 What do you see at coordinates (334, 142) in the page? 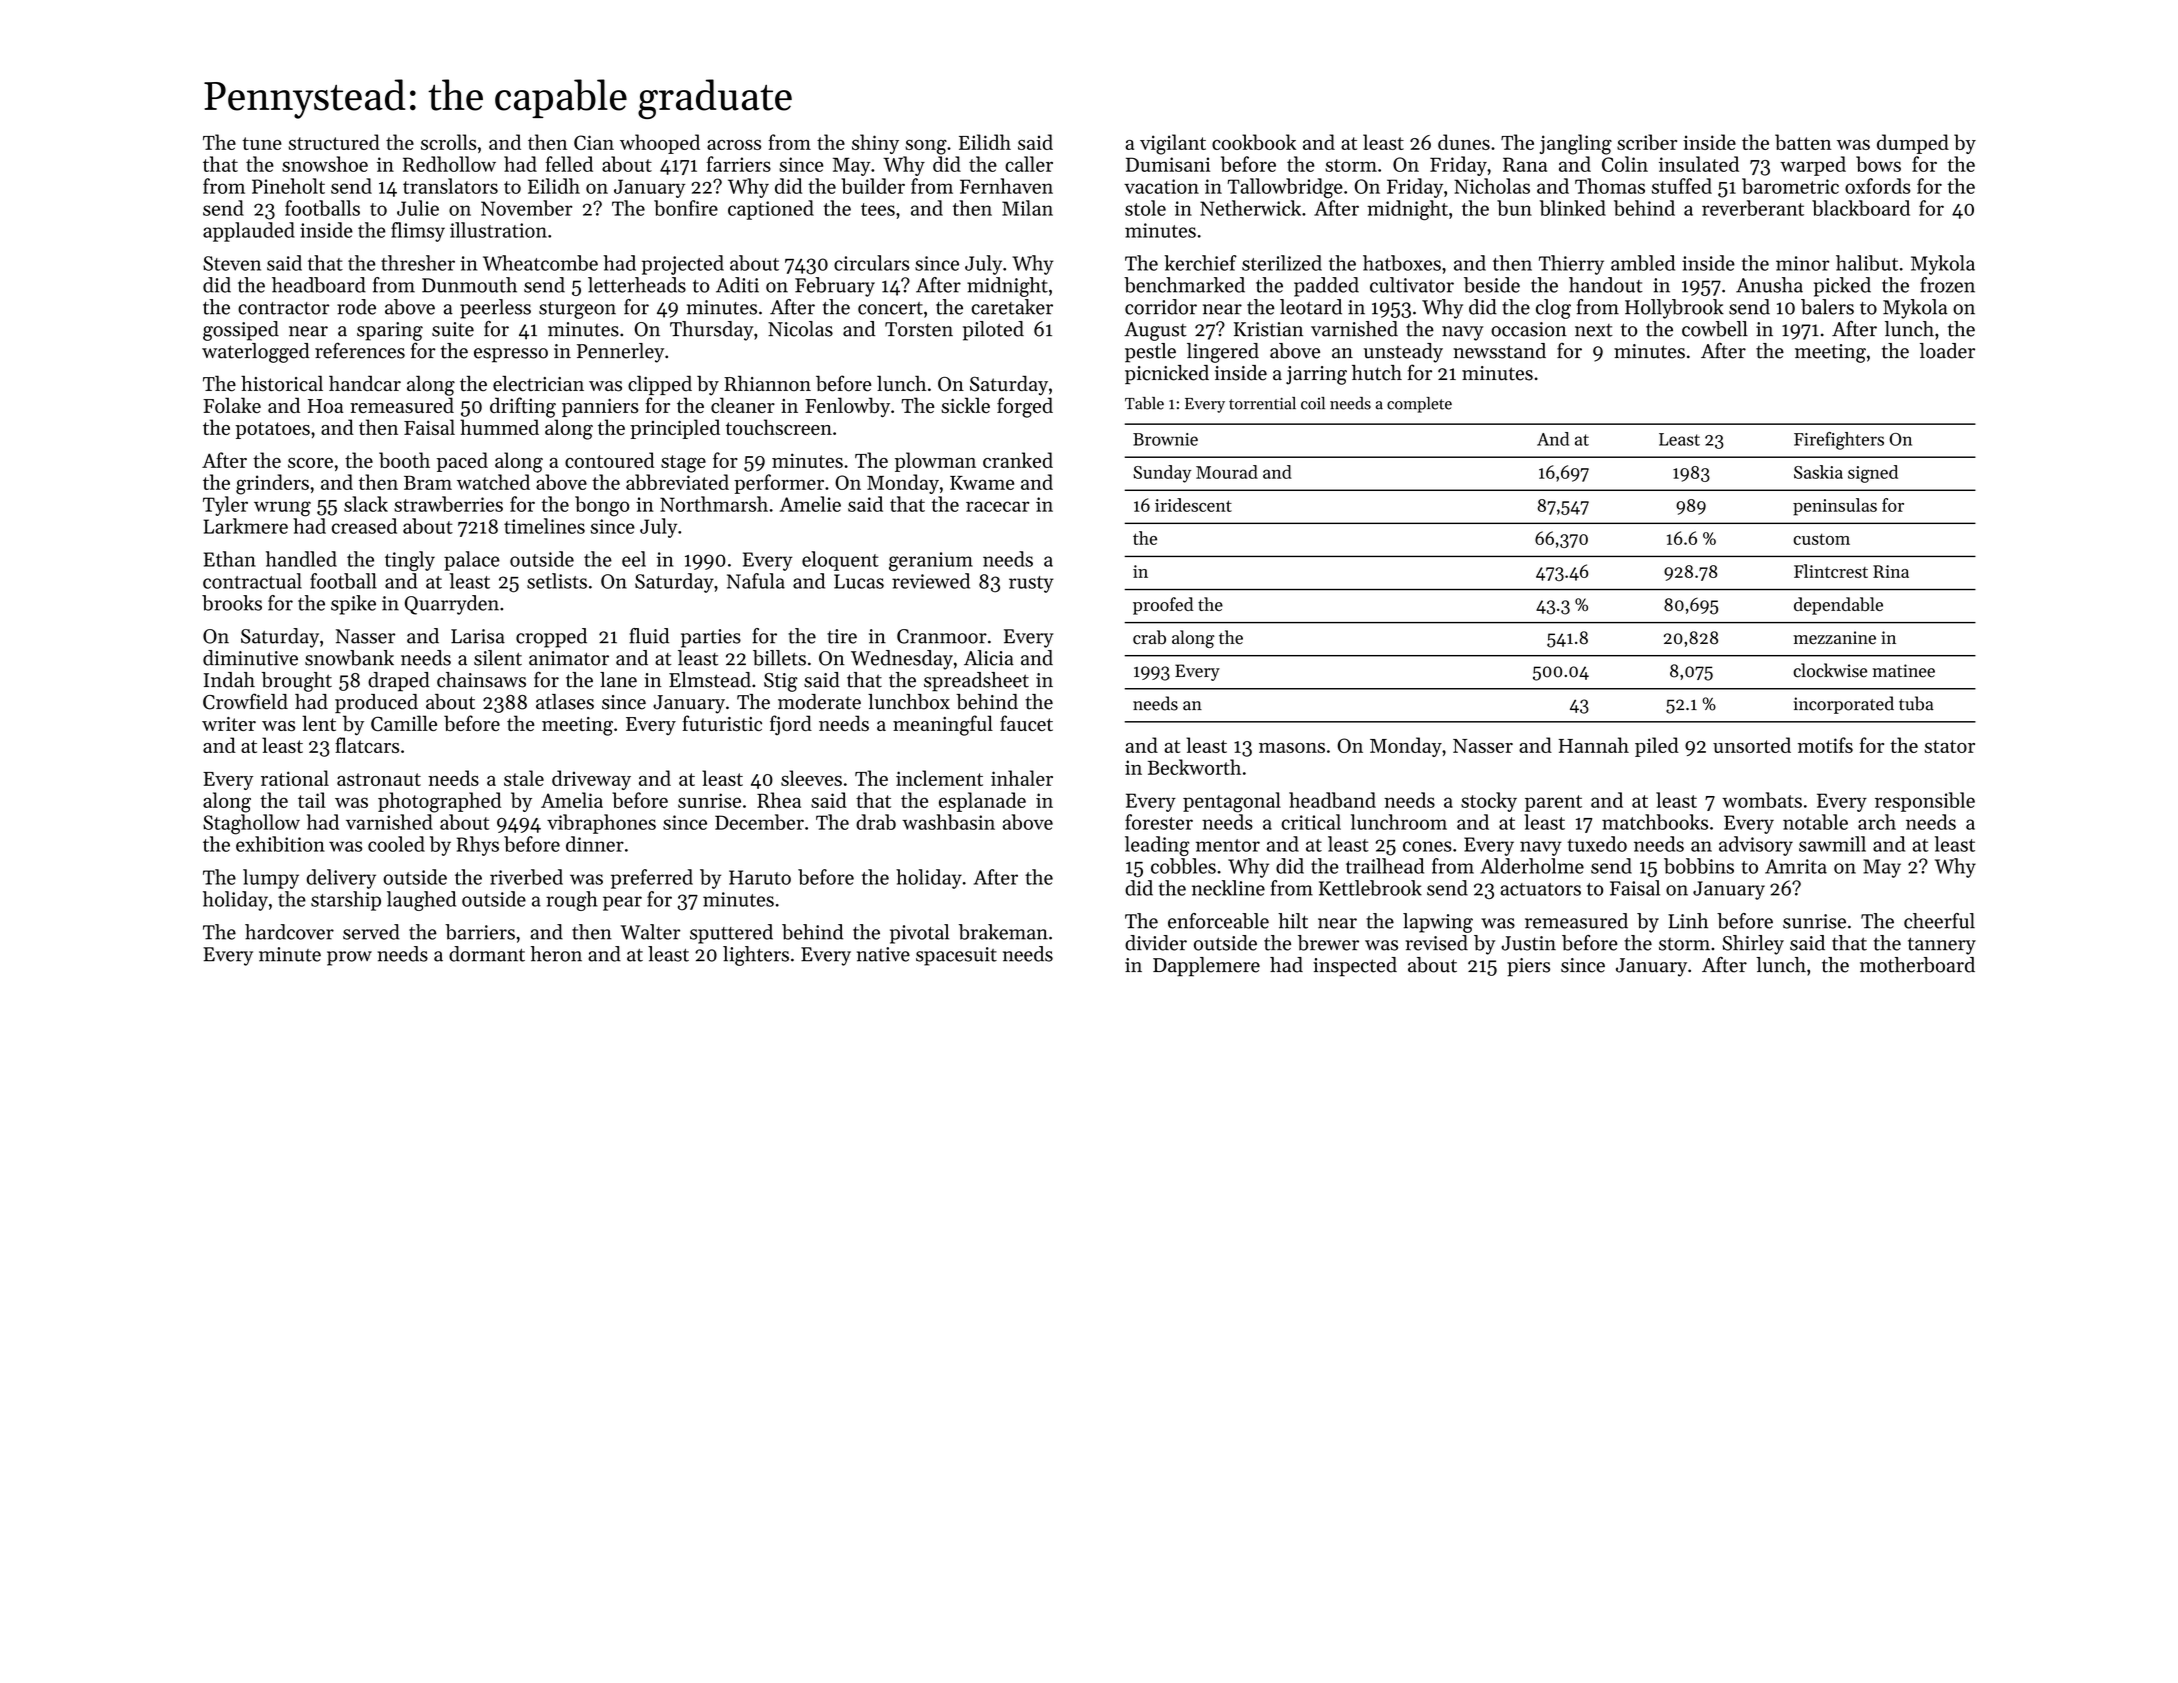
I see `structured` at bounding box center [334, 142].
